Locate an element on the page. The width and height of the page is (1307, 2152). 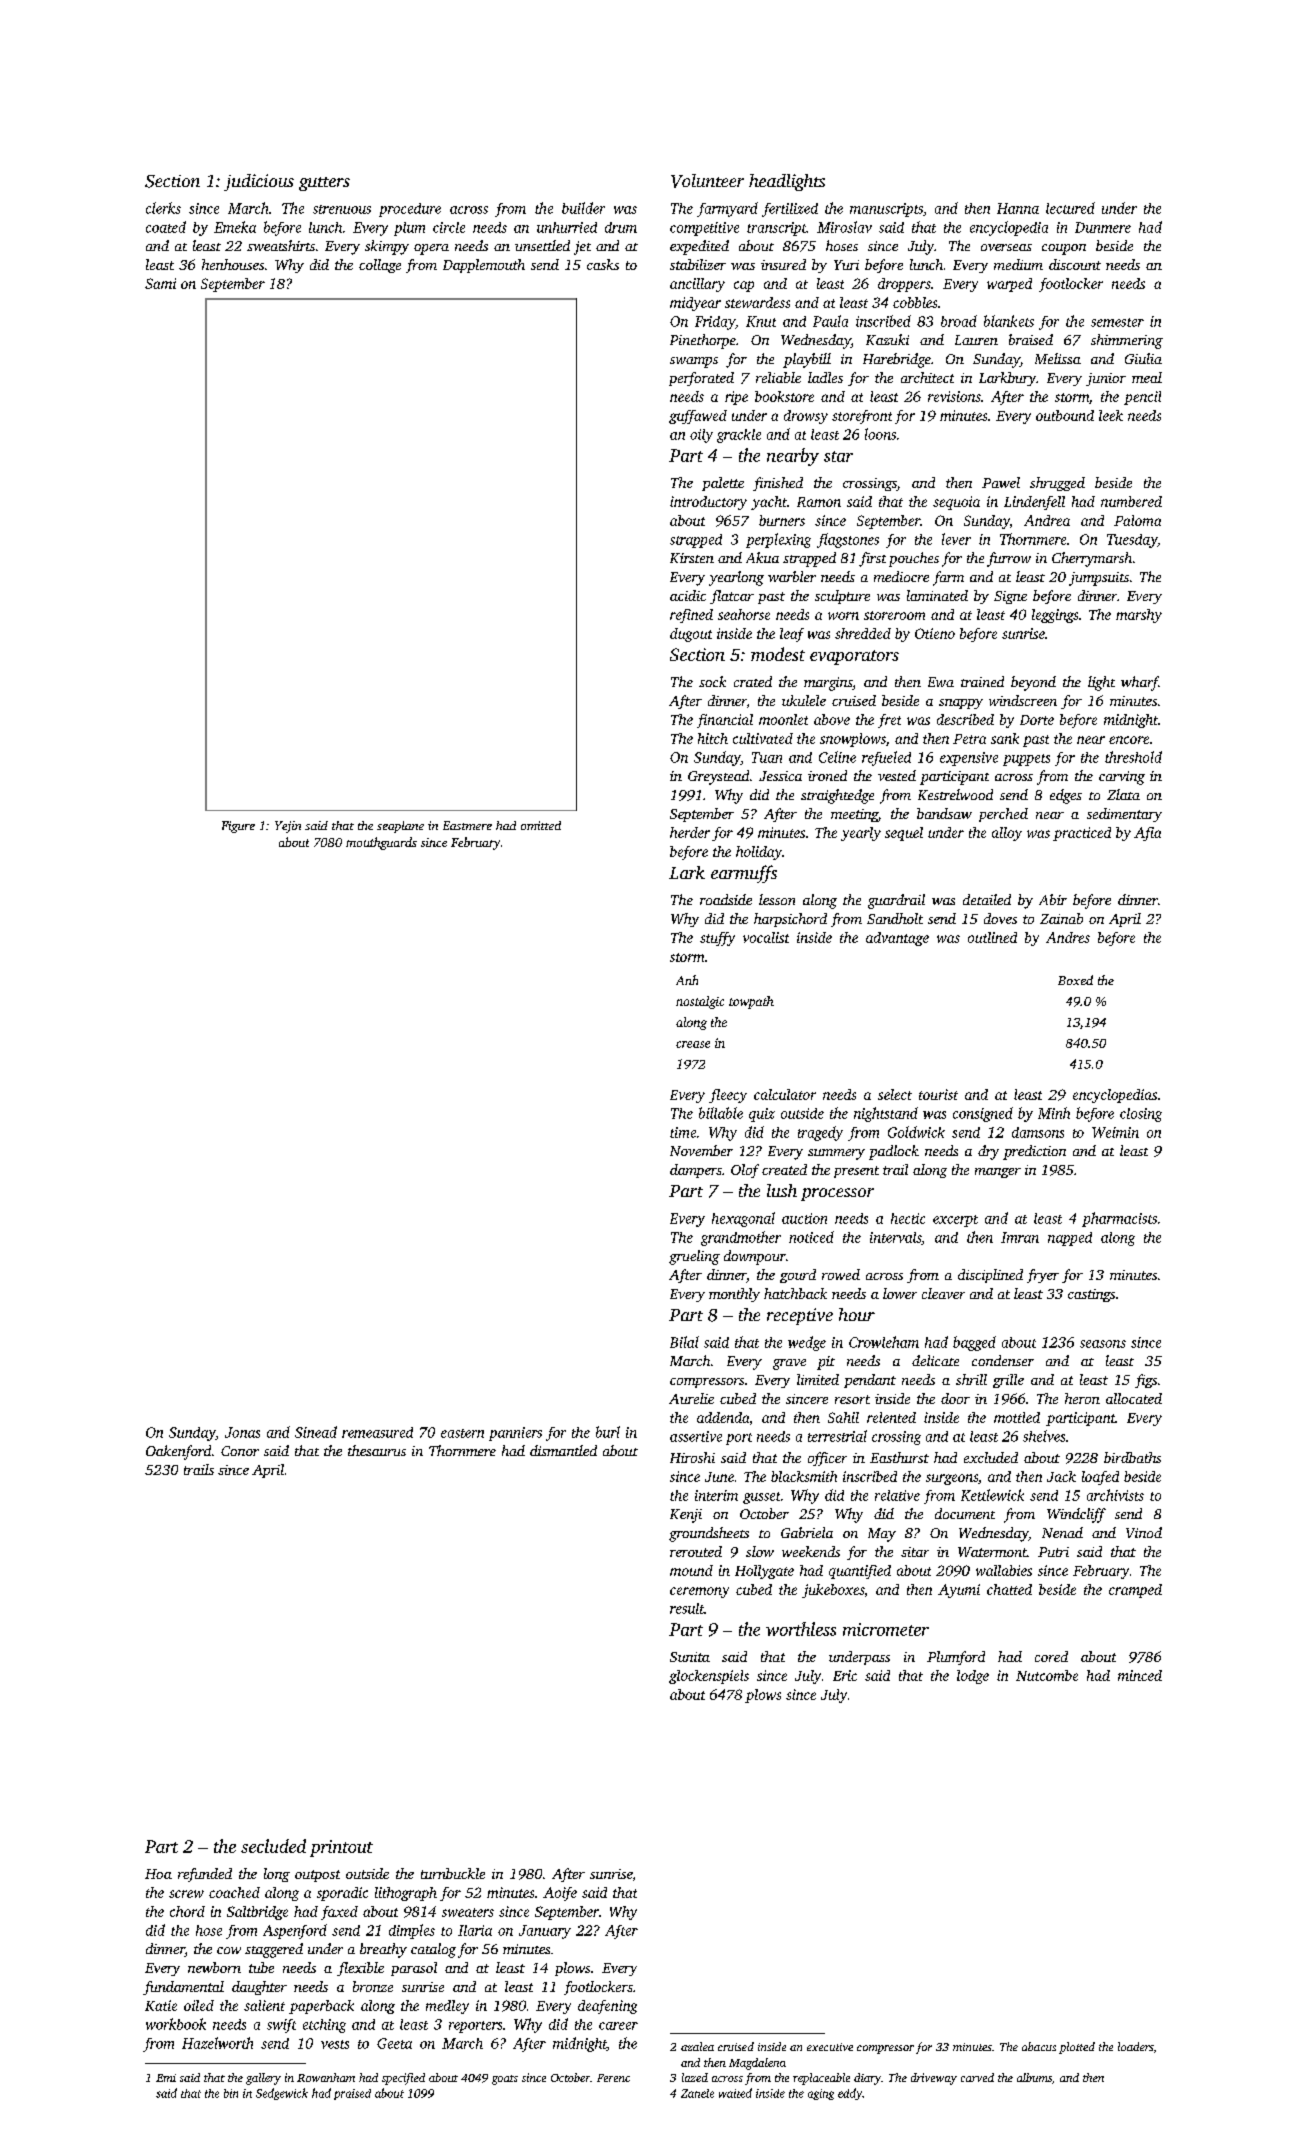
Nutcombe is located at coordinates (1047, 1675).
